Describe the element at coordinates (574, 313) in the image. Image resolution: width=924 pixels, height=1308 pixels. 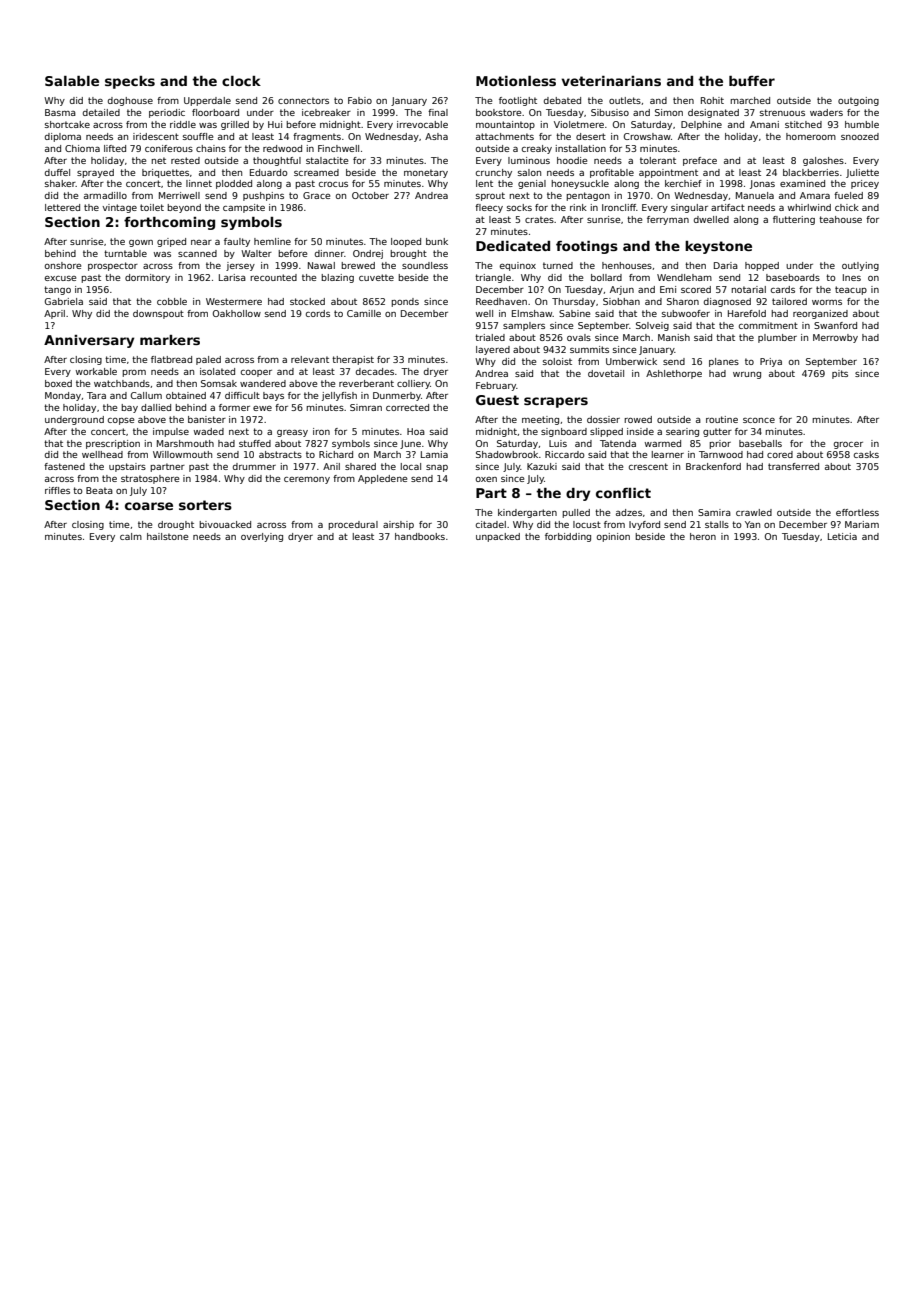
I see `Sabine` at that location.
